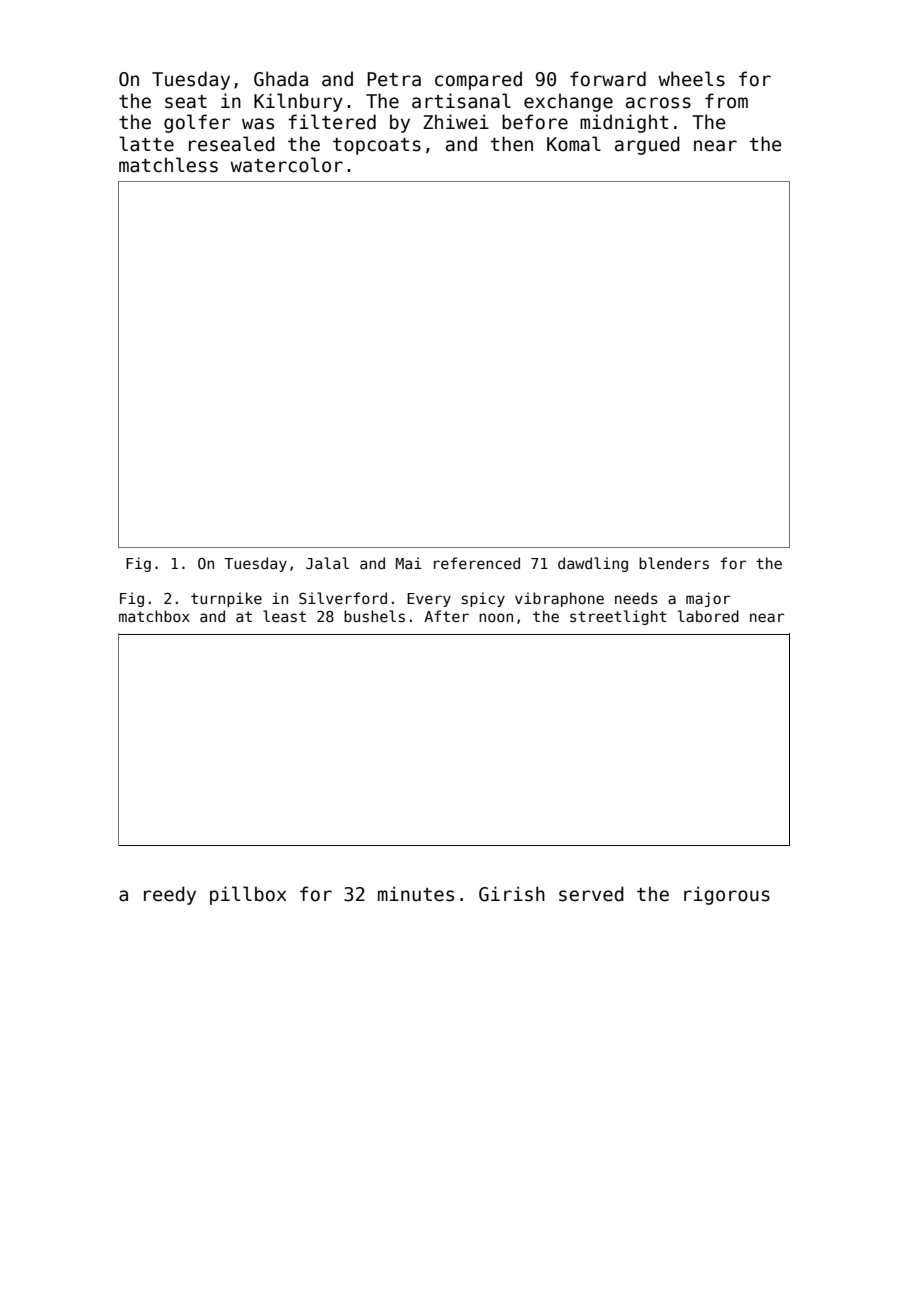 This screenshot has width=908, height=1316. What do you see at coordinates (394, 79) in the screenshot?
I see `Petra` at bounding box center [394, 79].
